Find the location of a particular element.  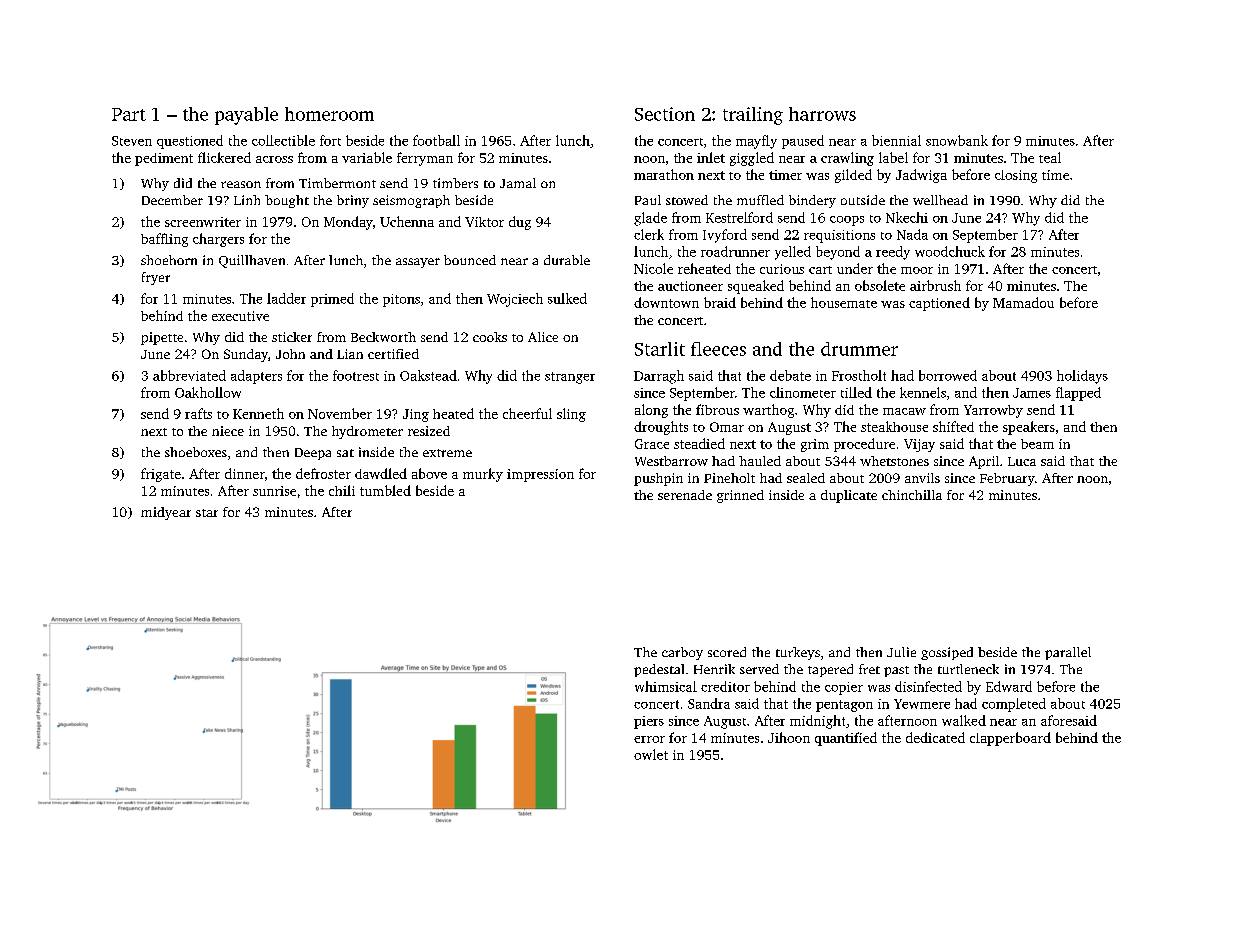

owlet is located at coordinates (651, 754).
